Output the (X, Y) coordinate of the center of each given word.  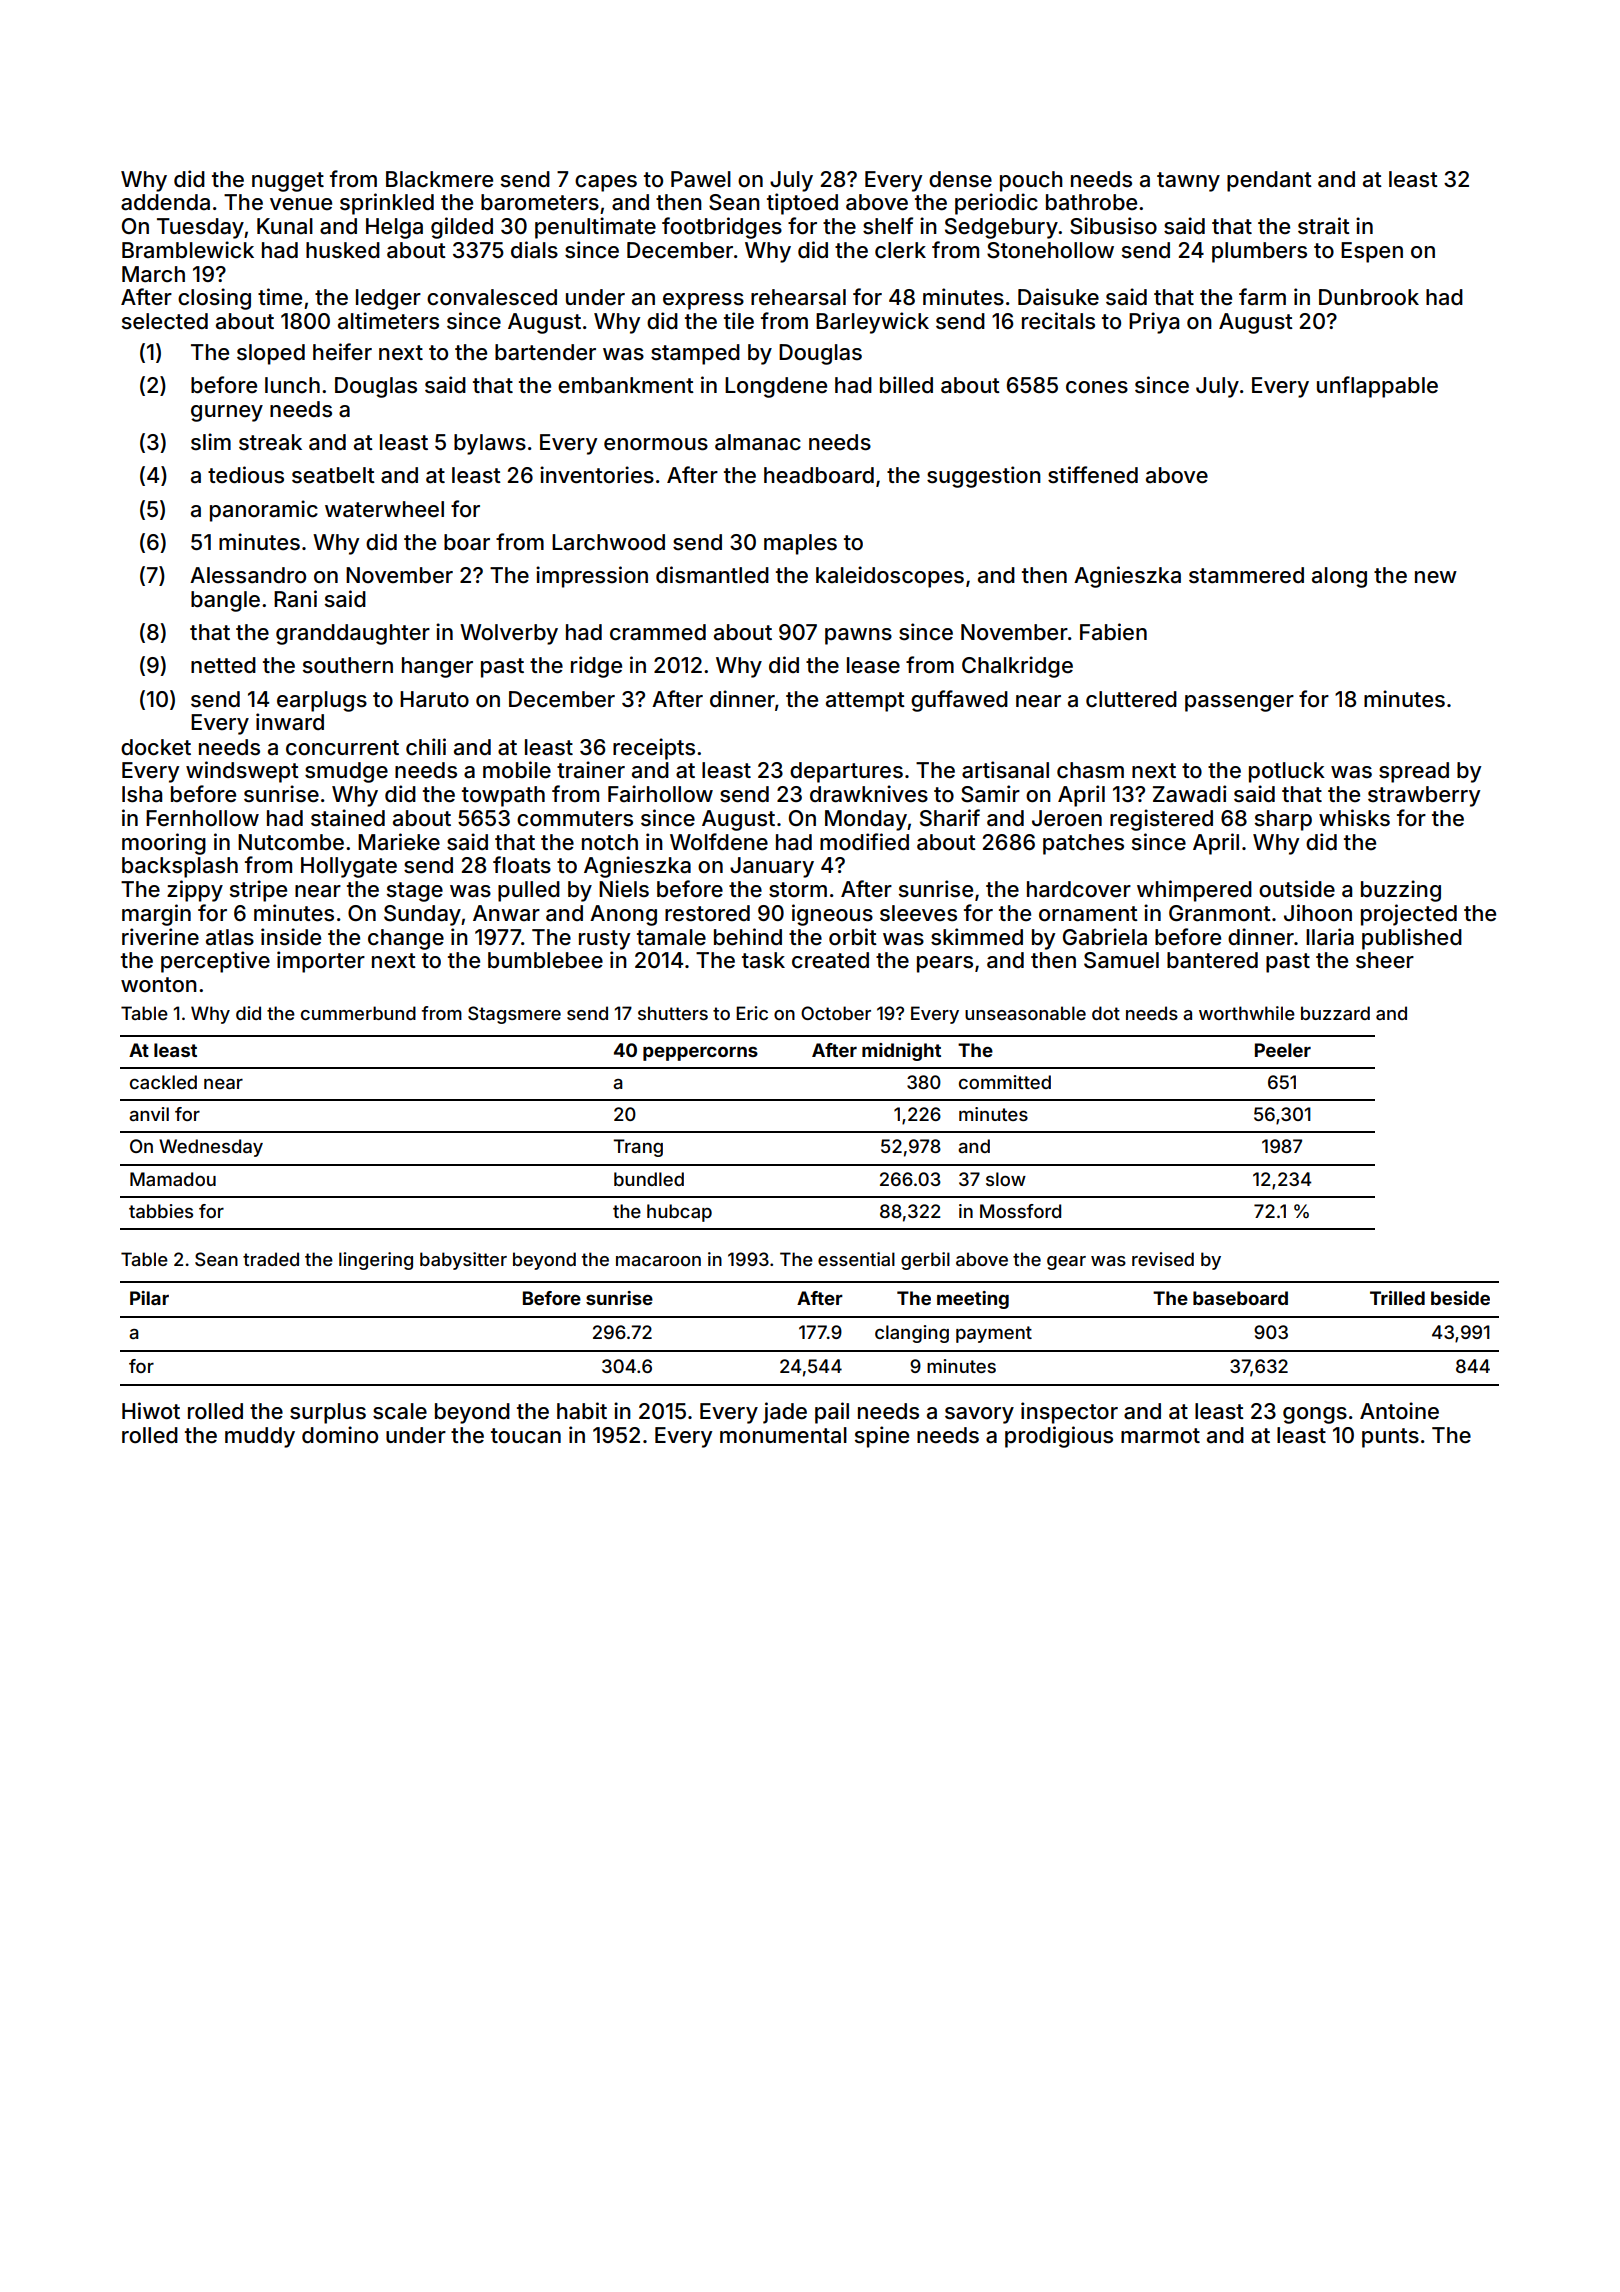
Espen (1372, 252)
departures (846, 772)
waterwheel (384, 509)
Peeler (1283, 1050)
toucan (526, 1436)
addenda (165, 202)
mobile (517, 770)
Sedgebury (1001, 228)
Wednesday (211, 1148)
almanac (758, 442)
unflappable (1377, 387)
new (1436, 577)
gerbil (925, 1261)
